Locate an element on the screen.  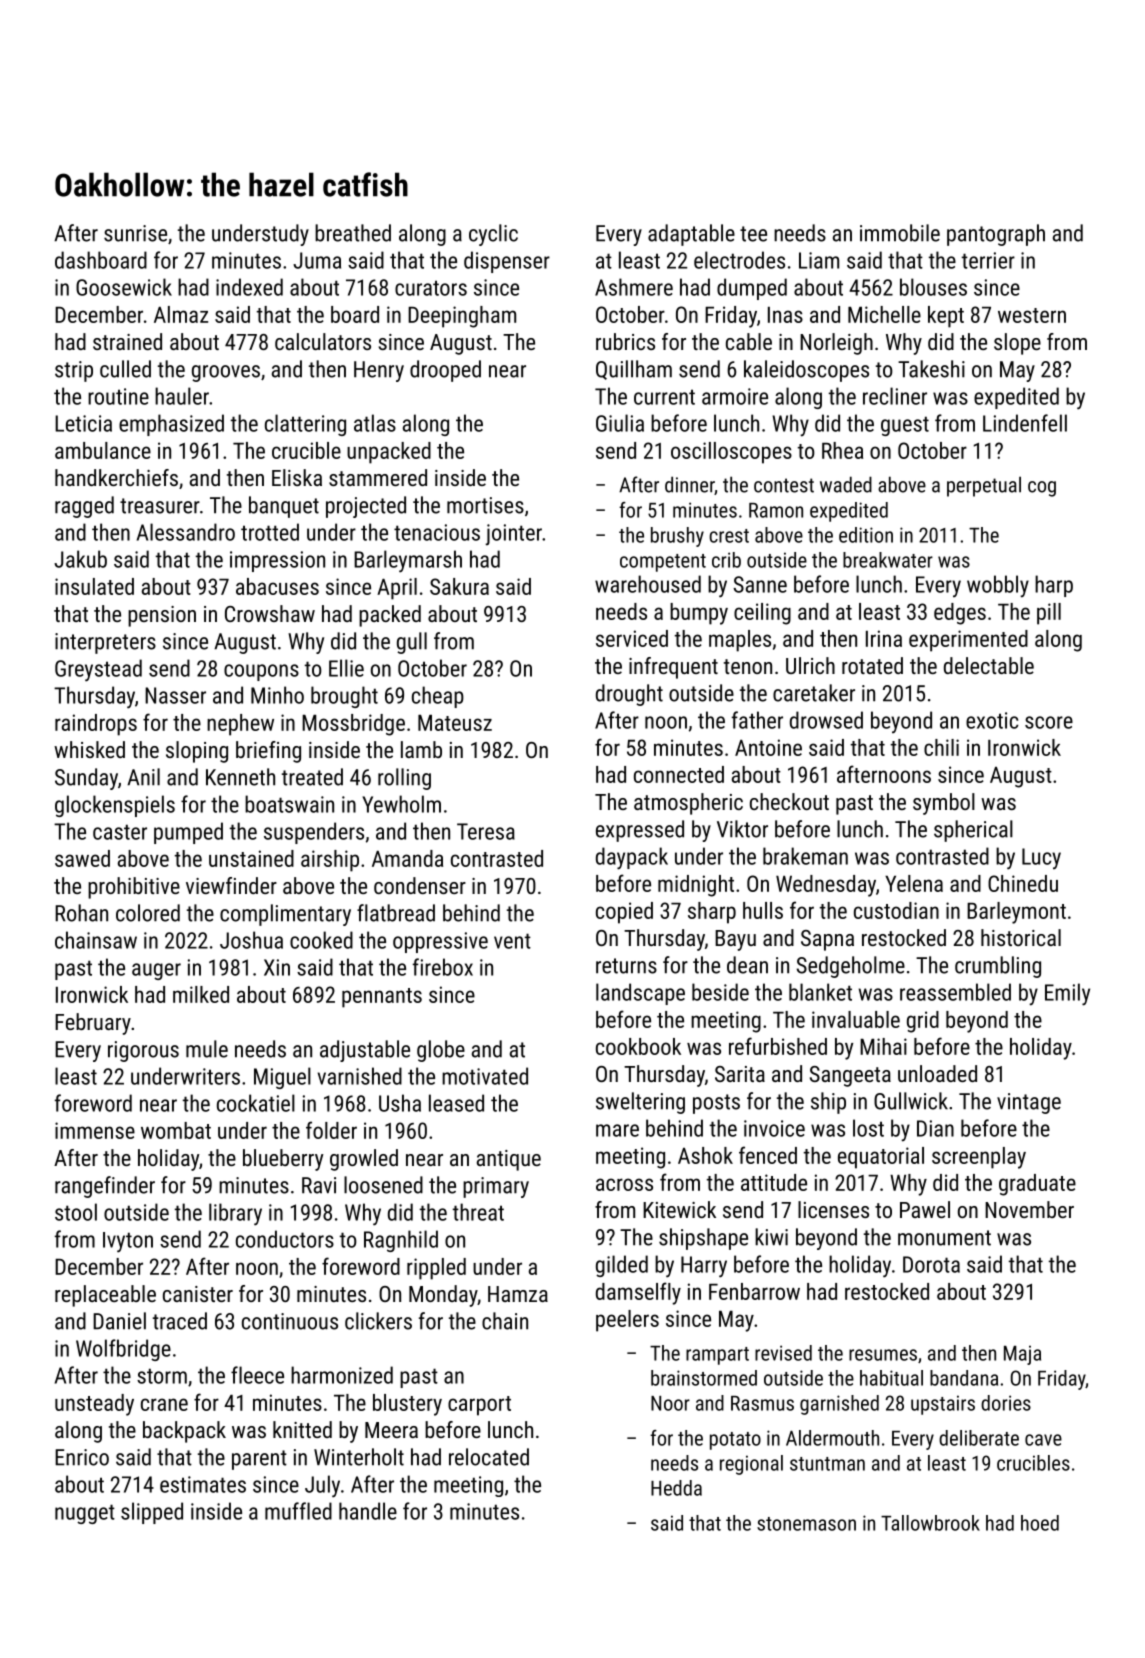
motivated is located at coordinates (485, 1076).
